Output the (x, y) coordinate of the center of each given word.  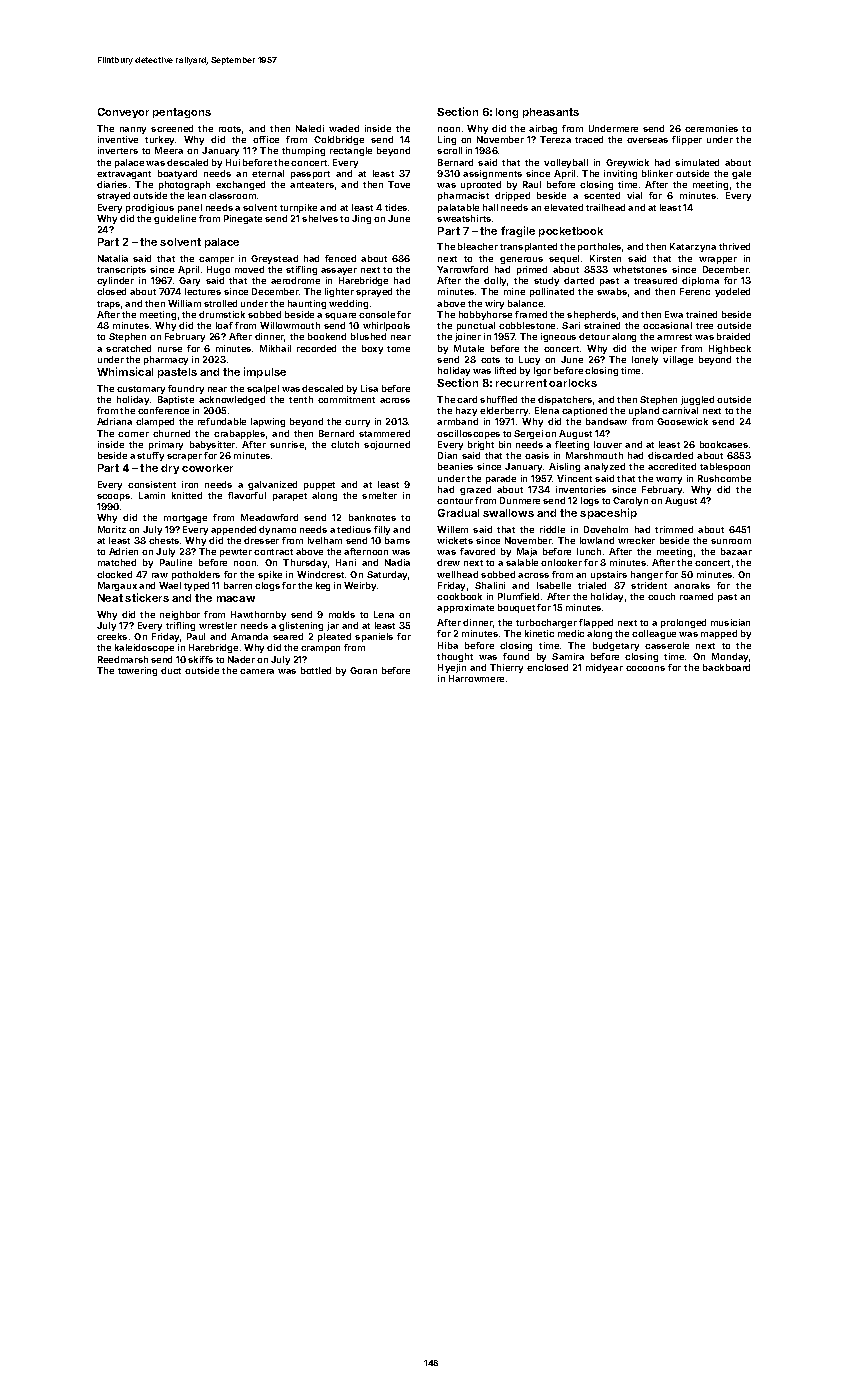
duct (171, 670)
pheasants (551, 113)
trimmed (674, 529)
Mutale (469, 348)
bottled (316, 670)
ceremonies (711, 128)
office (266, 139)
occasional (667, 325)
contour (455, 501)
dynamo (277, 530)
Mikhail (275, 348)
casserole (667, 645)
